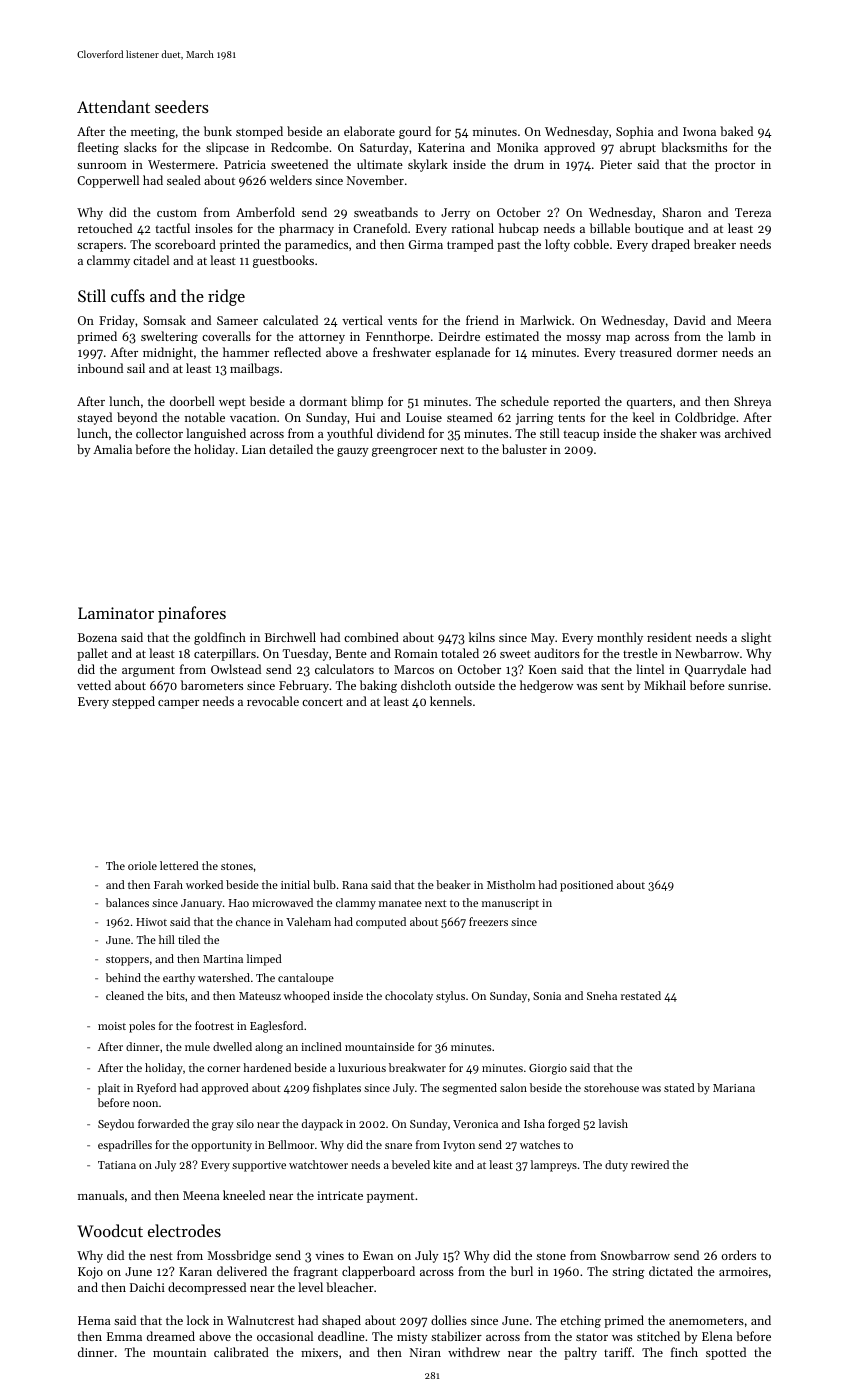 The height and width of the screenshot is (1400, 849). Describe the element at coordinates (426, 244) in the screenshot. I see `Girma` at that location.
